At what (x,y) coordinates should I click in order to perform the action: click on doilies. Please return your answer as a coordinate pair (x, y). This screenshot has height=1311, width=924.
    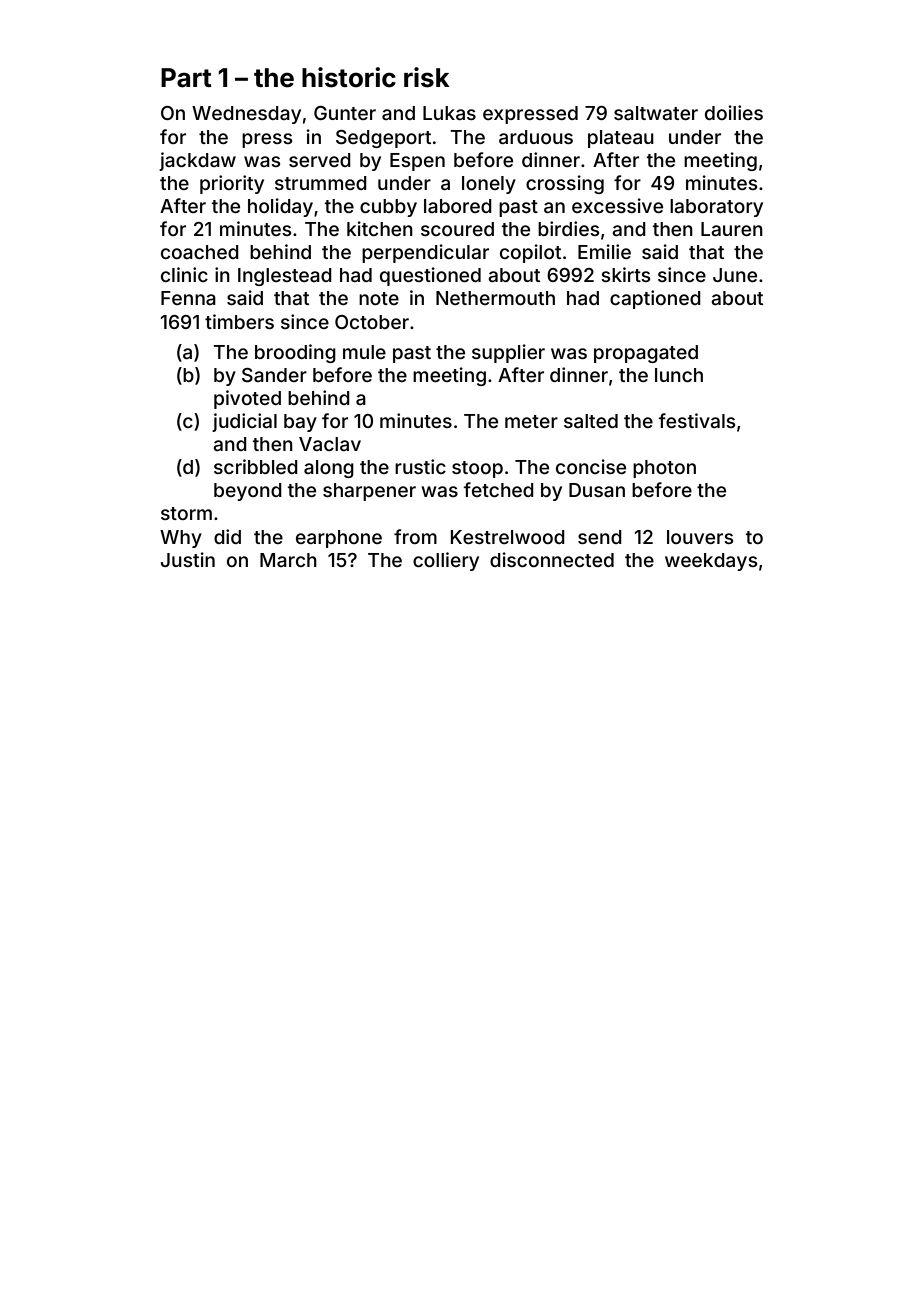
    Looking at the image, I should click on (734, 112).
